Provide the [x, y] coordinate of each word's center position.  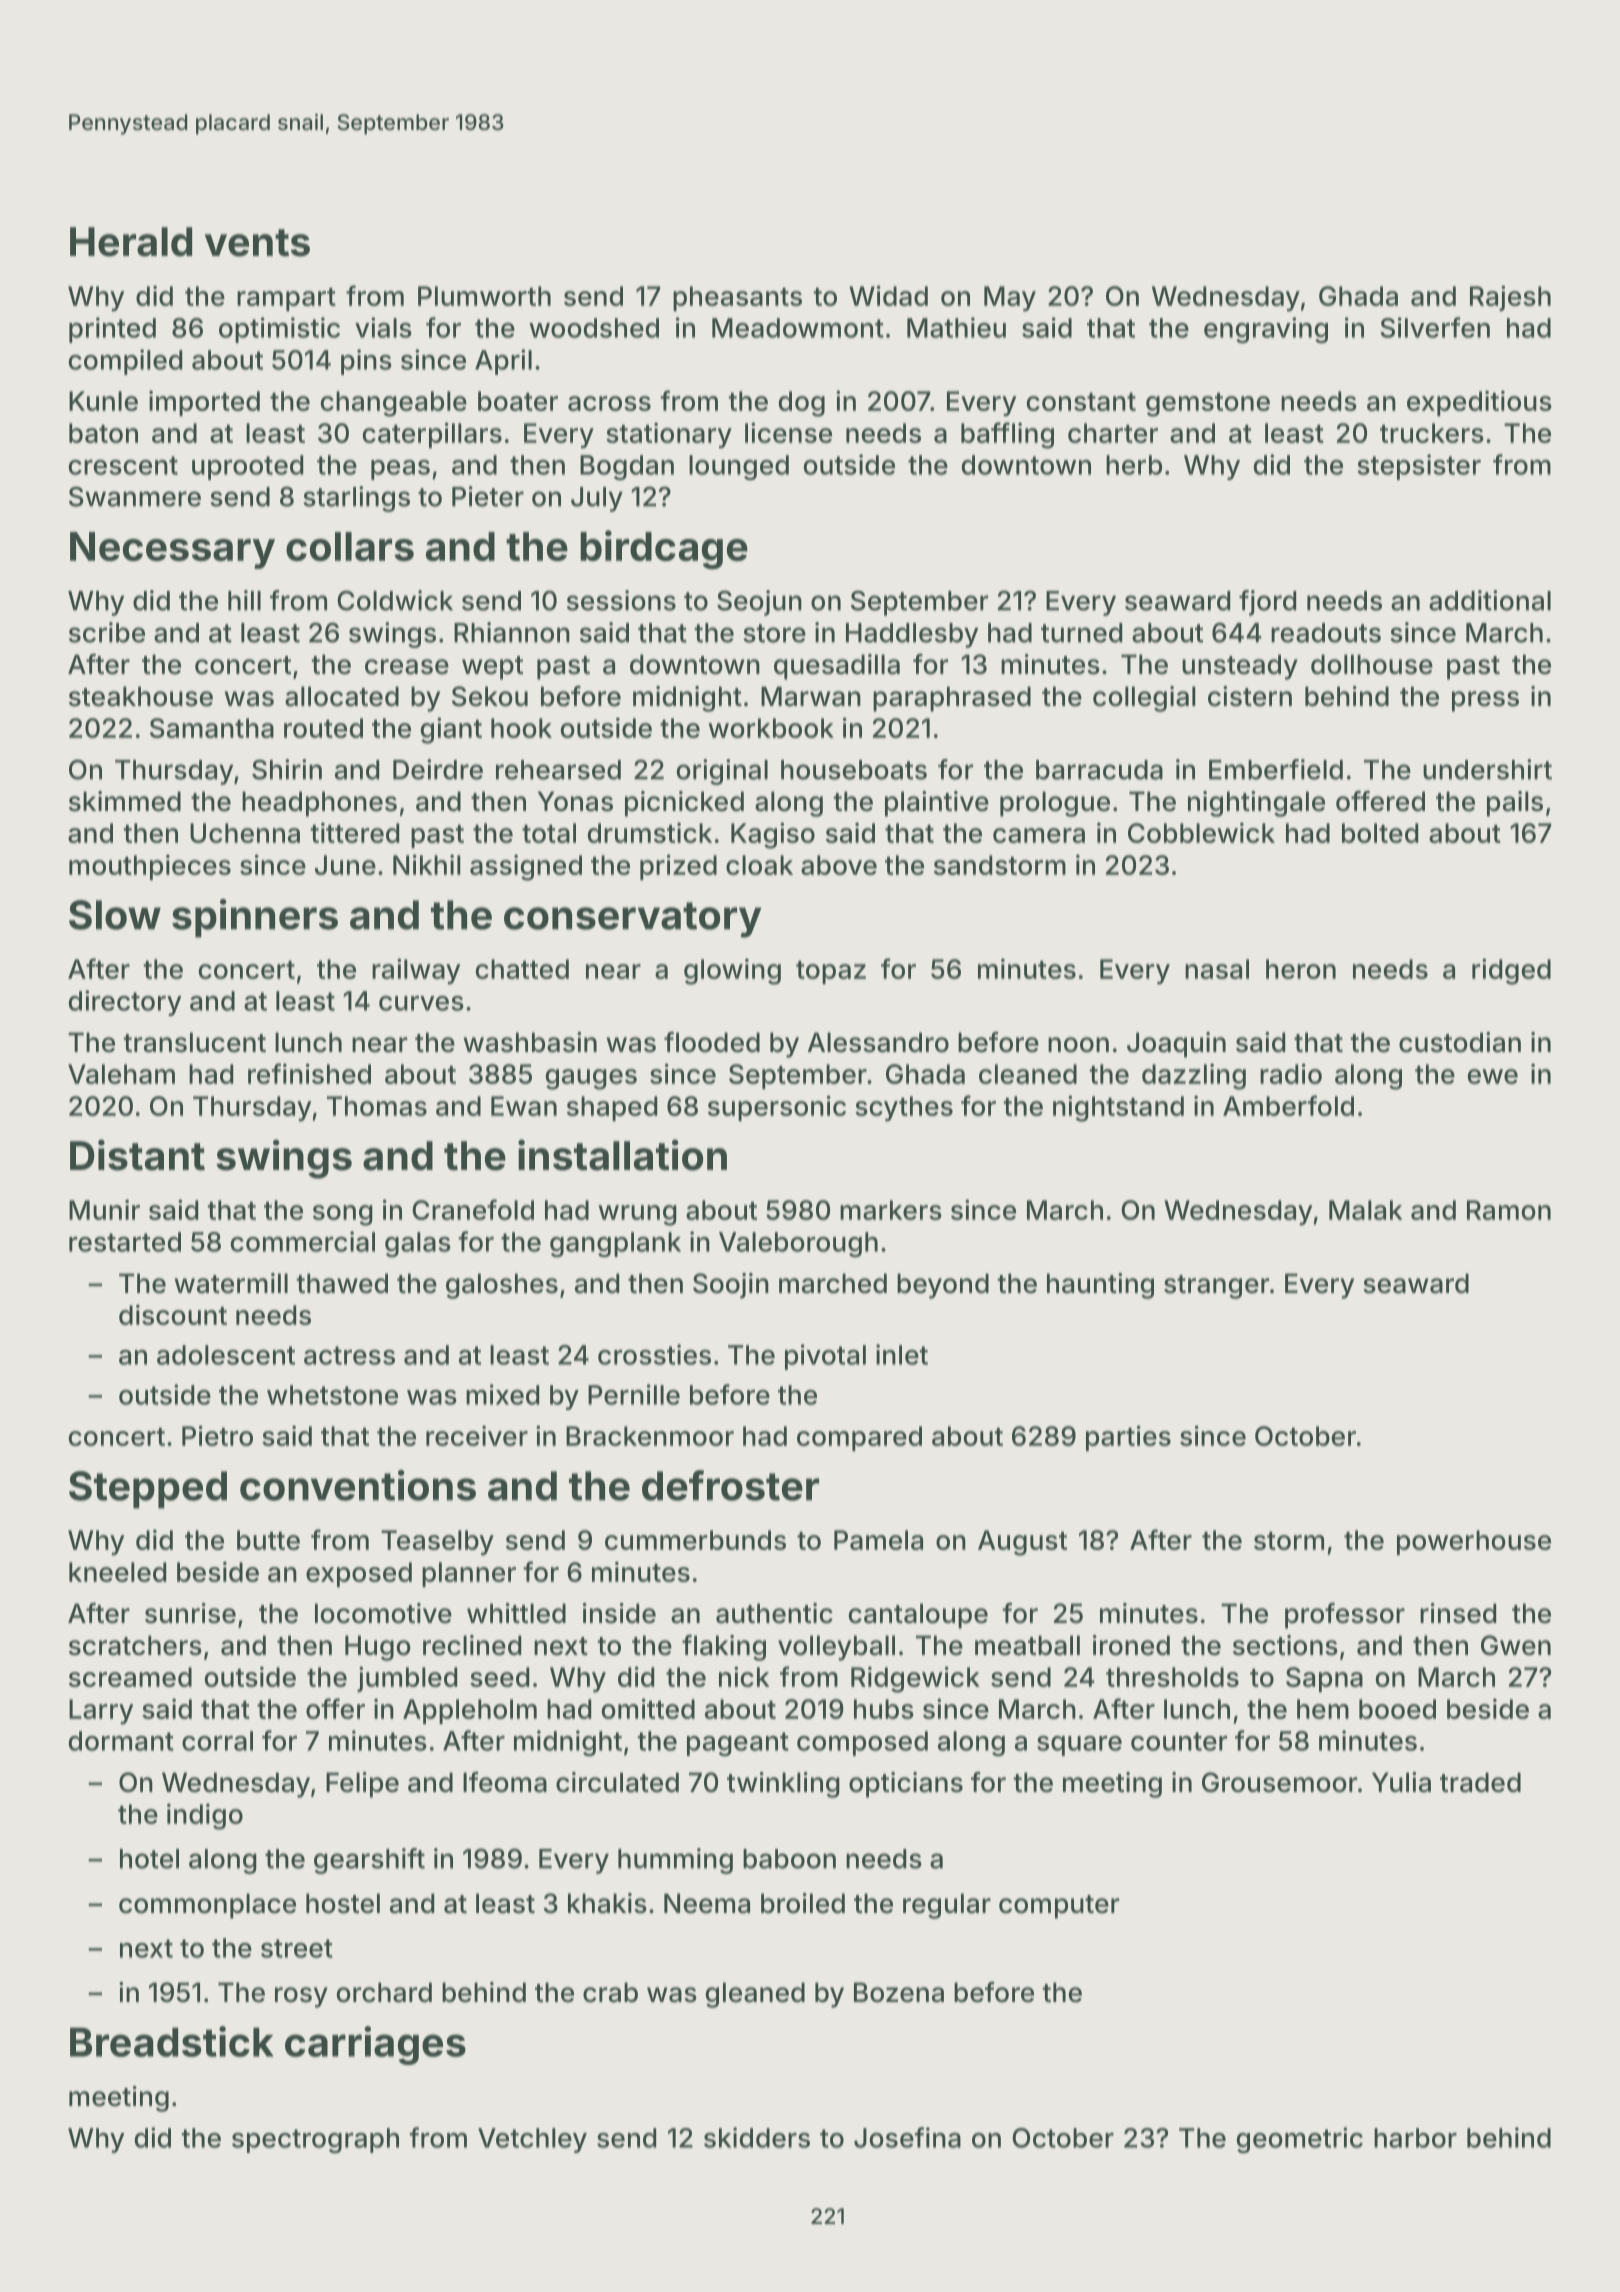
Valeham [121, 1074]
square [1079, 1746]
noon [1078, 1045]
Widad [888, 295]
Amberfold [1288, 1105]
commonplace [207, 1906]
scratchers [135, 1645]
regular [947, 1906]
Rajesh [1510, 298]
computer [1059, 1907]
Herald [131, 242]
